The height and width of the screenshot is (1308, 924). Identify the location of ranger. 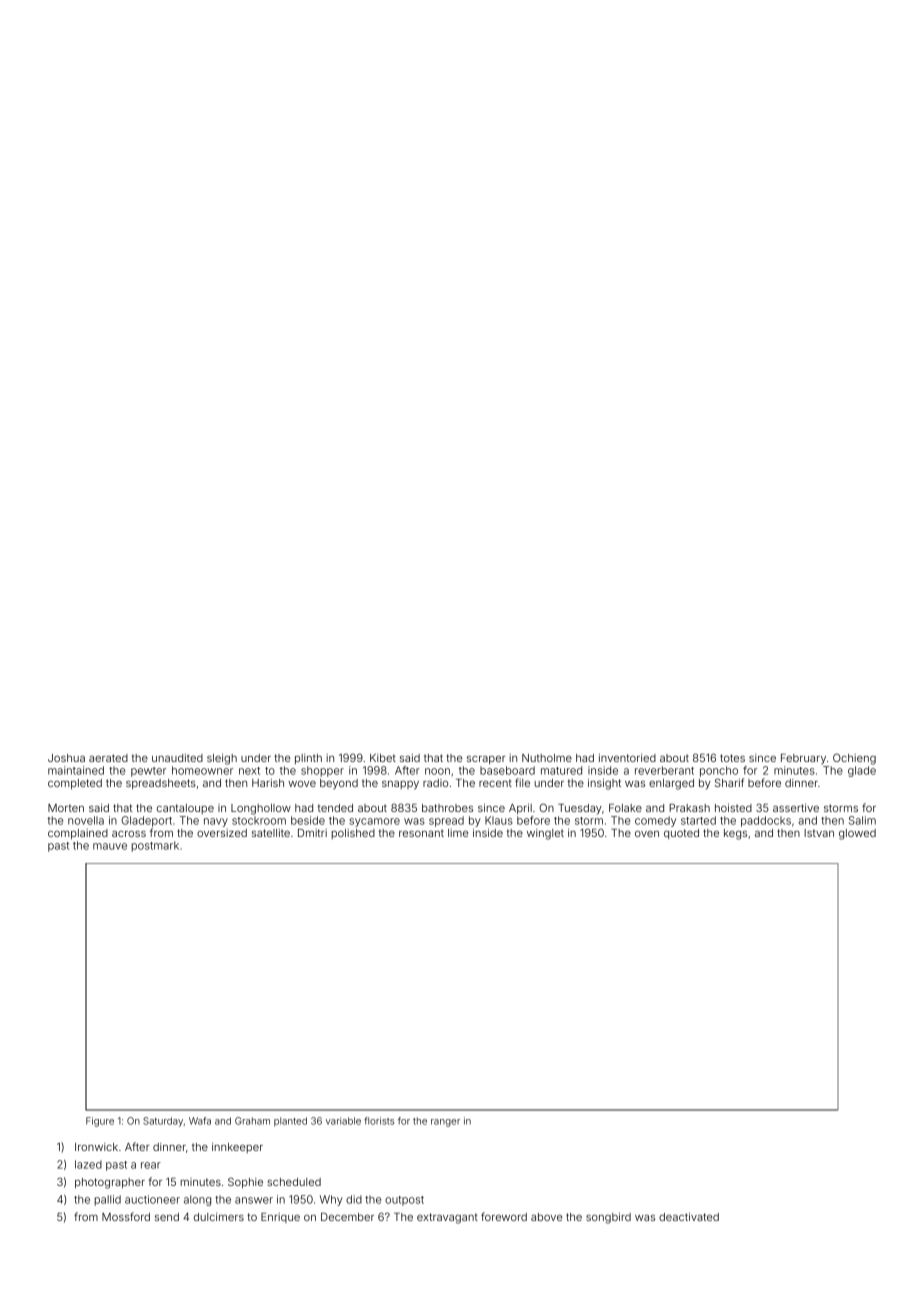
(445, 1123).
